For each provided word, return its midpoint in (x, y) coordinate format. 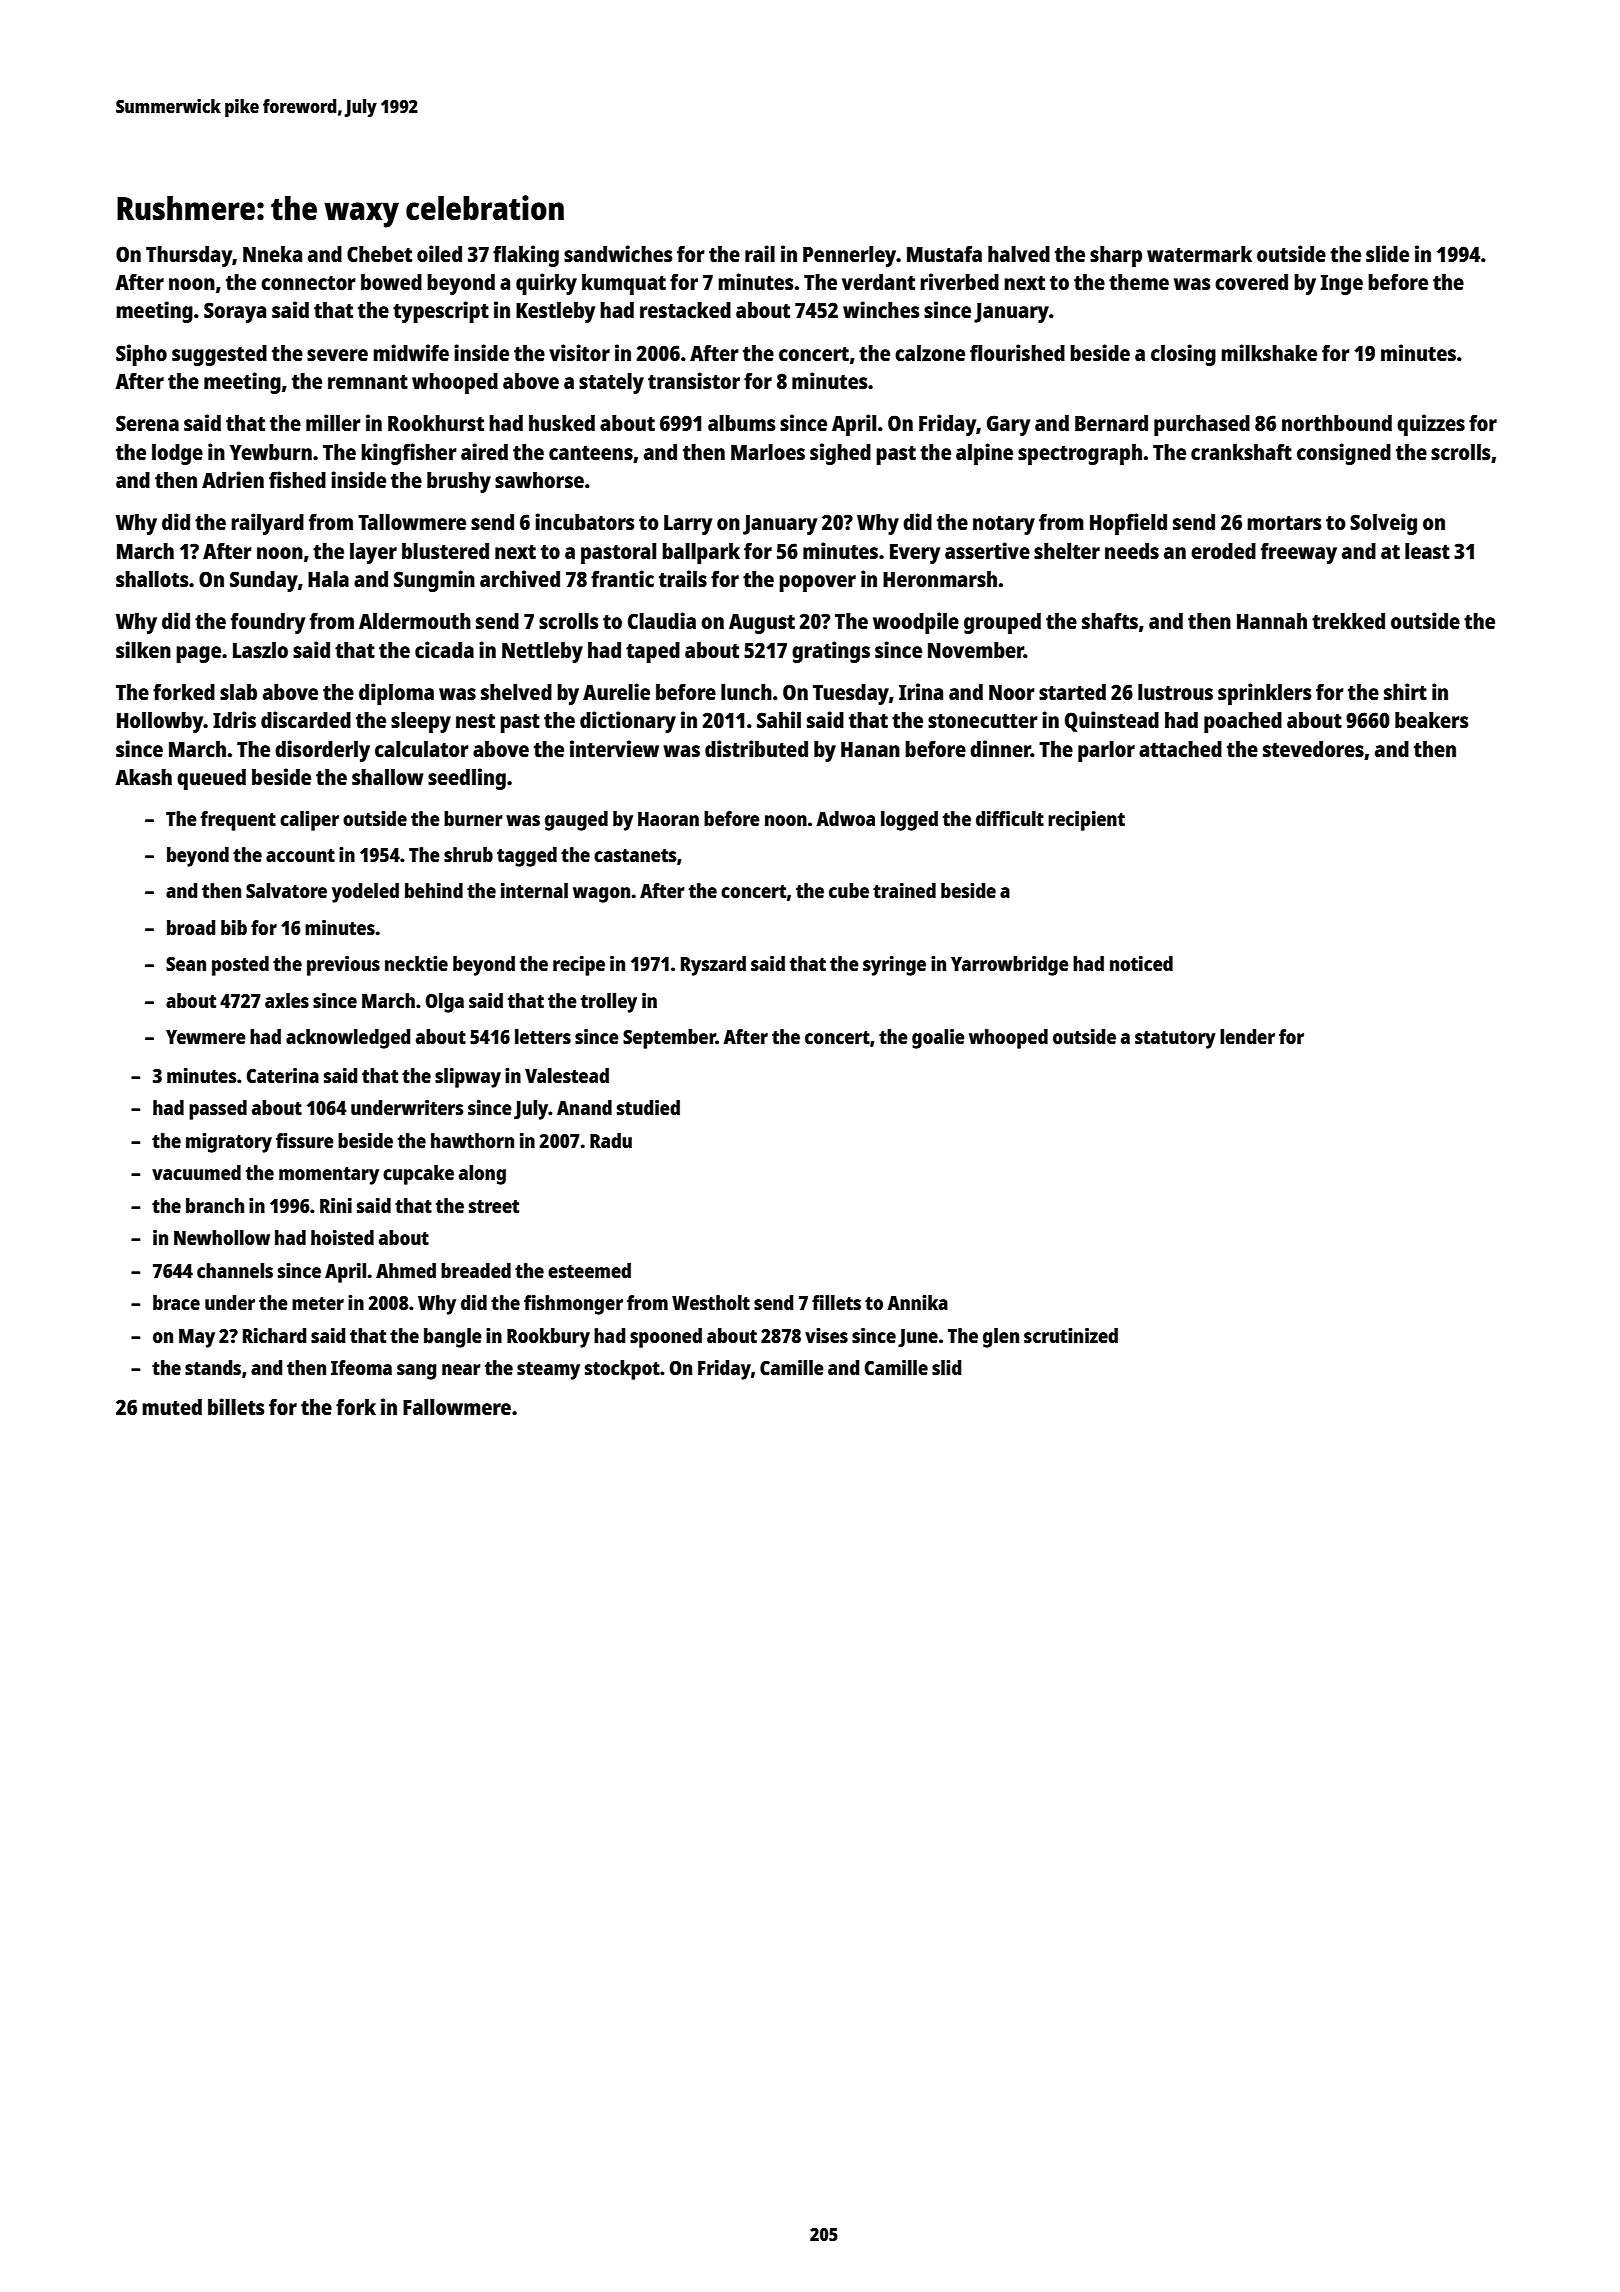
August (762, 624)
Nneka (272, 254)
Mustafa (944, 254)
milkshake (1269, 352)
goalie (938, 1039)
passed (218, 1110)
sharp (1116, 256)
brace (176, 1302)
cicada (444, 649)
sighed (840, 454)
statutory (1175, 1040)
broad (191, 927)
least (1427, 551)
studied (648, 1107)
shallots (152, 579)
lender (1247, 1036)
